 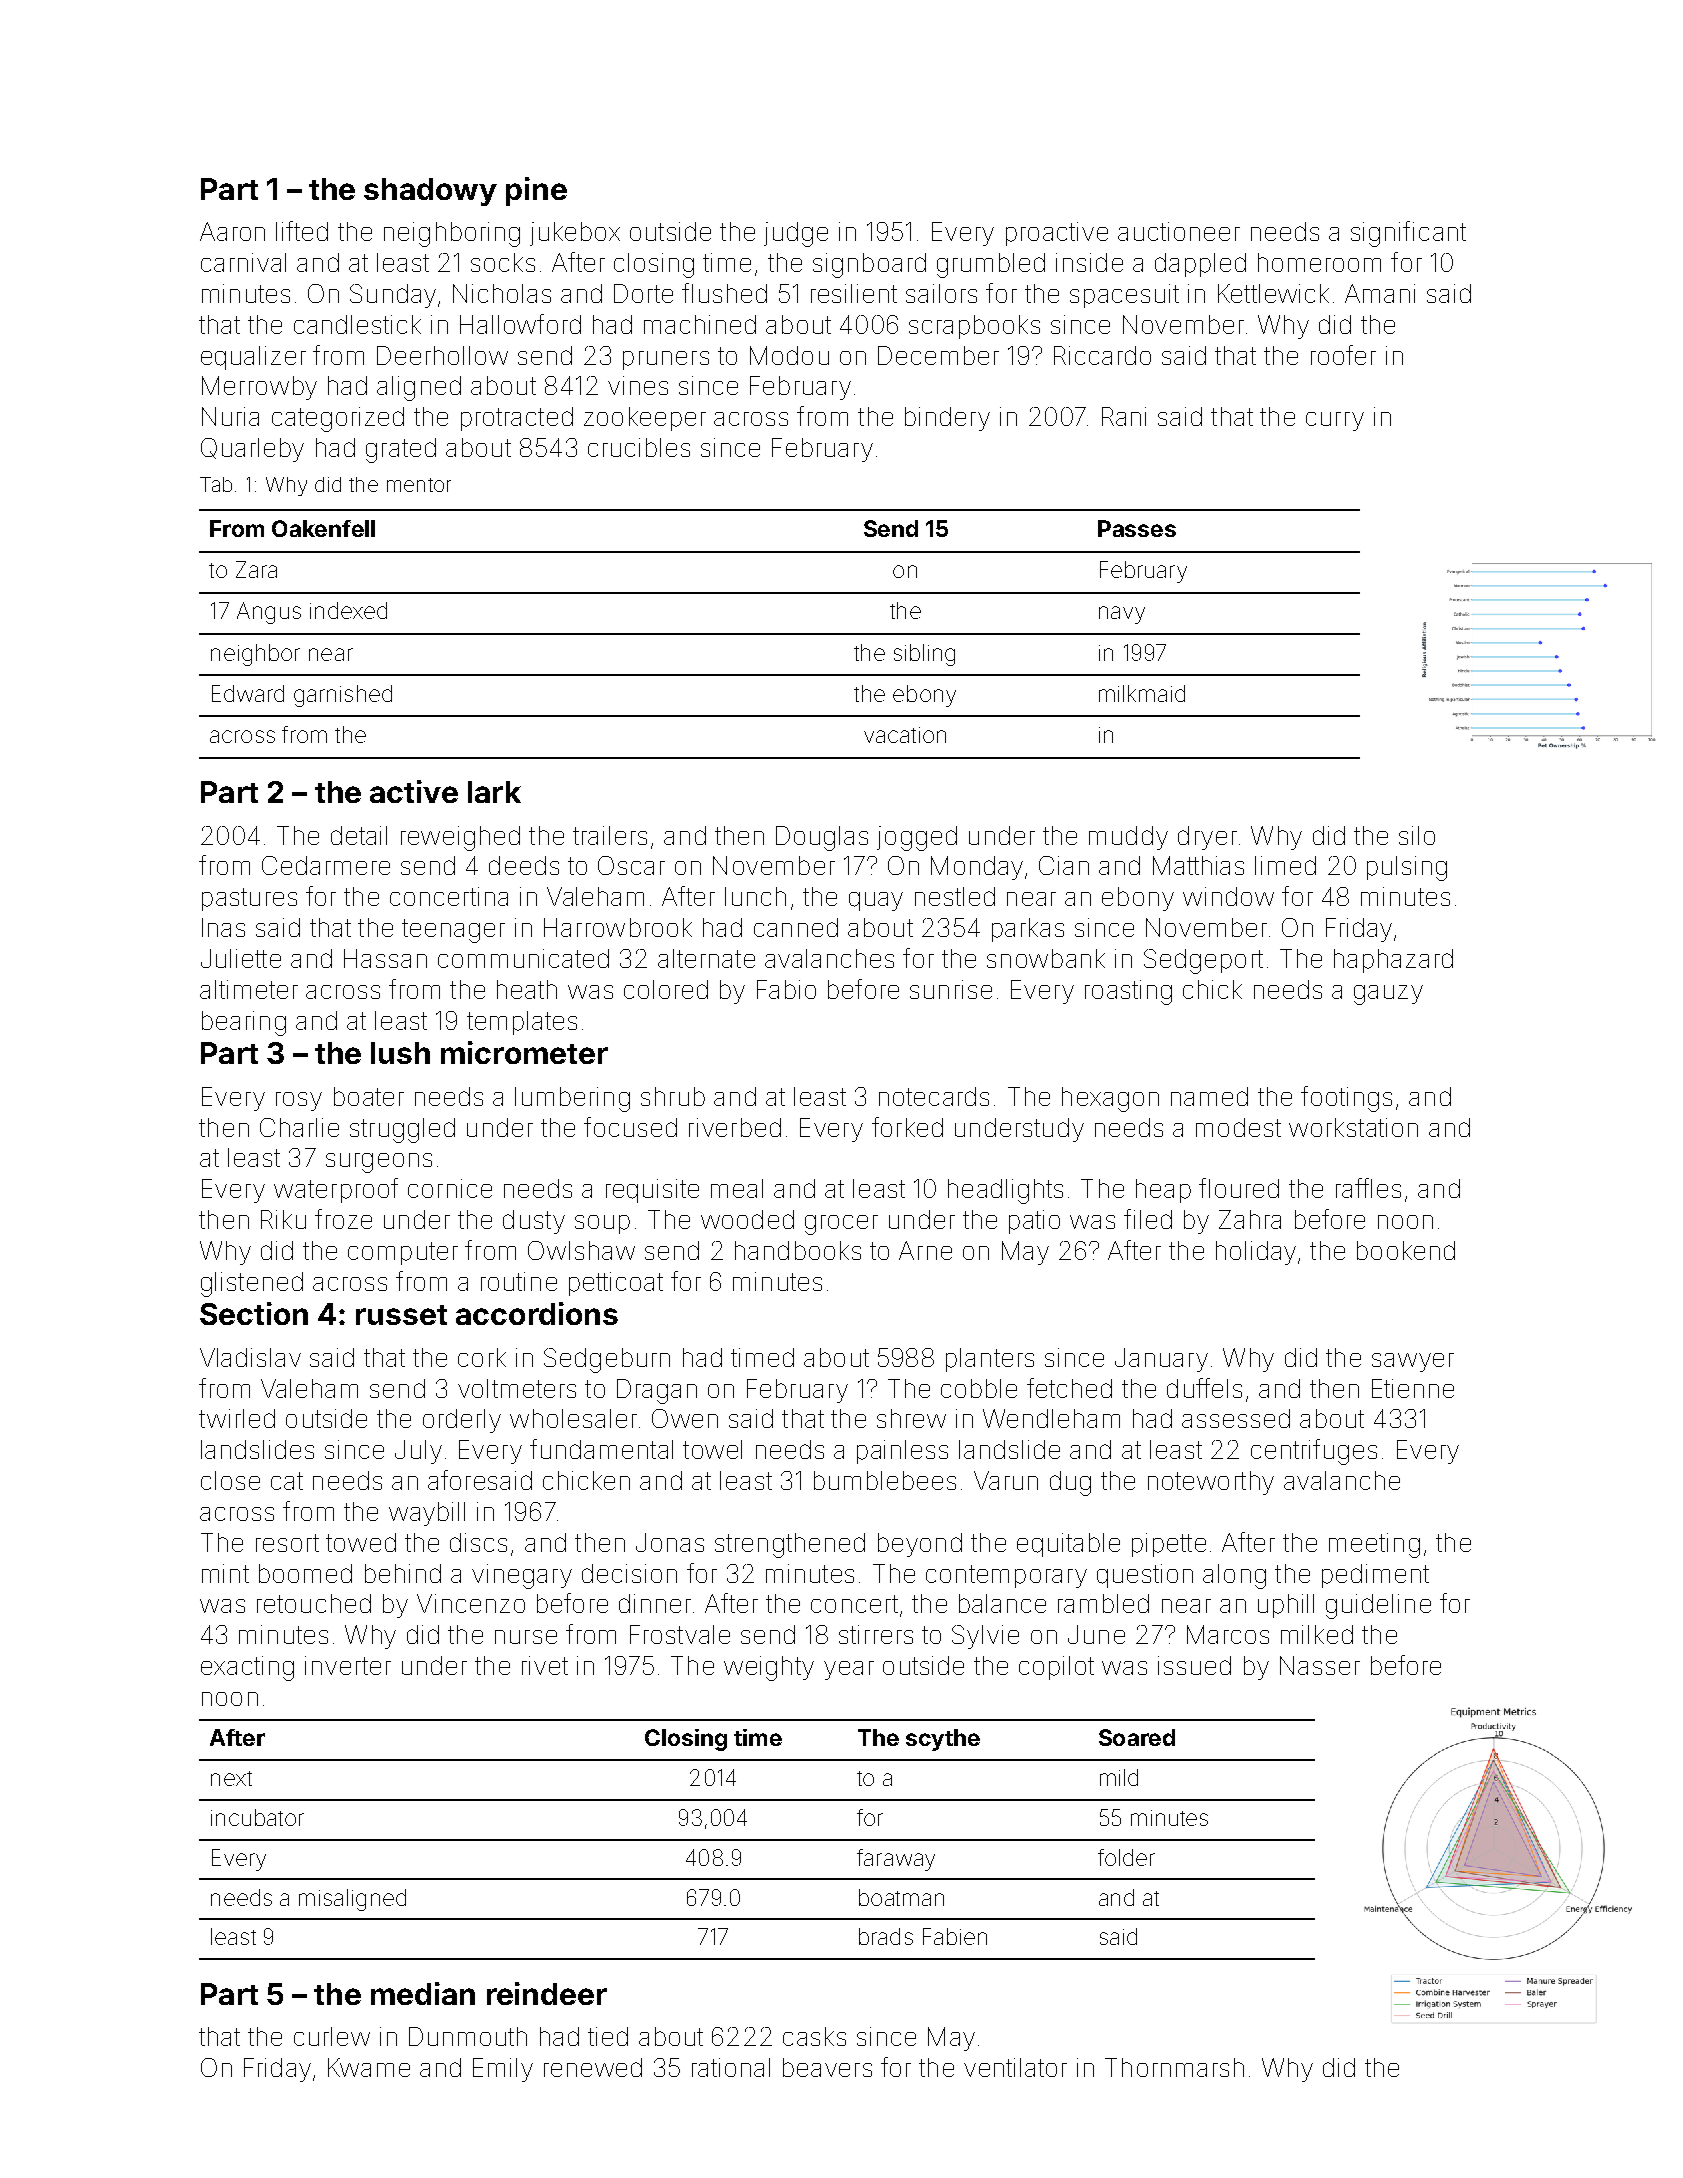 I want to click on Zara, so click(x=256, y=569).
